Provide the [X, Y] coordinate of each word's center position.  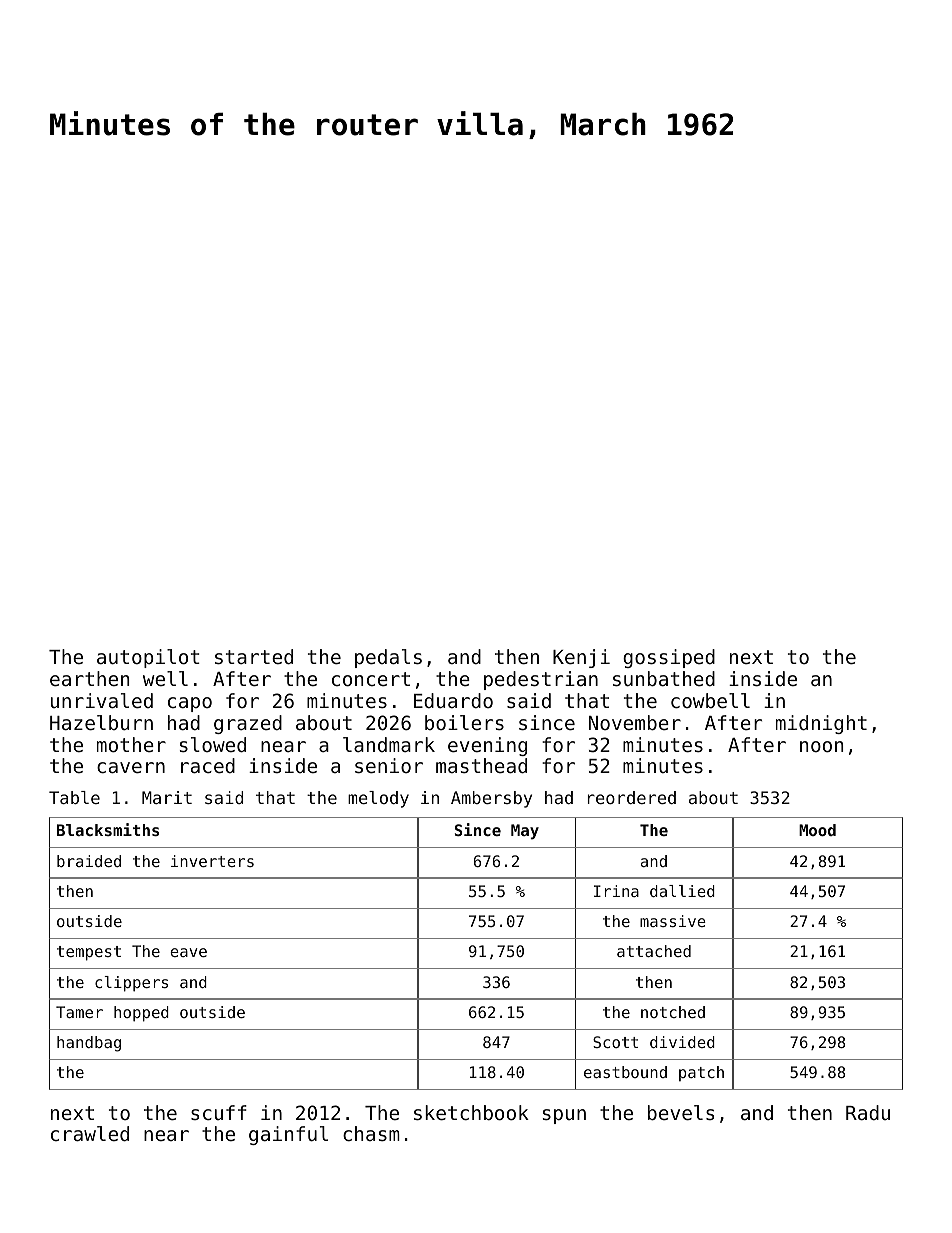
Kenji [581, 658]
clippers [131, 984]
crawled [90, 1133]
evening [487, 746]
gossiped [669, 658]
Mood [817, 830]
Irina [616, 891]
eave [188, 952]
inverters [212, 861]
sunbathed [664, 678]
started [254, 656]
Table [74, 797]
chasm [371, 1133]
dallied [682, 891]
